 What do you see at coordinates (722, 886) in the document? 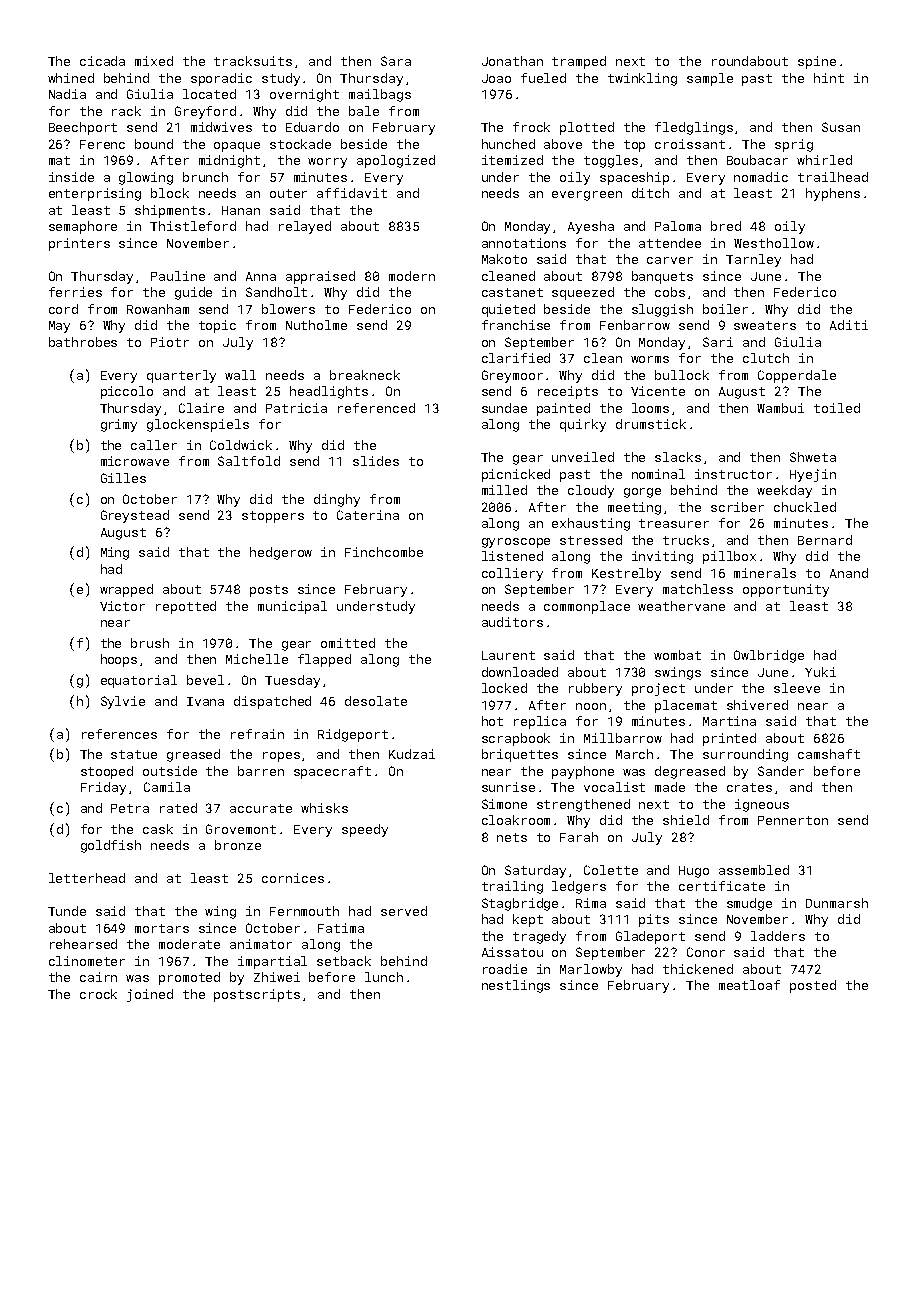
I see `certificate` at bounding box center [722, 886].
